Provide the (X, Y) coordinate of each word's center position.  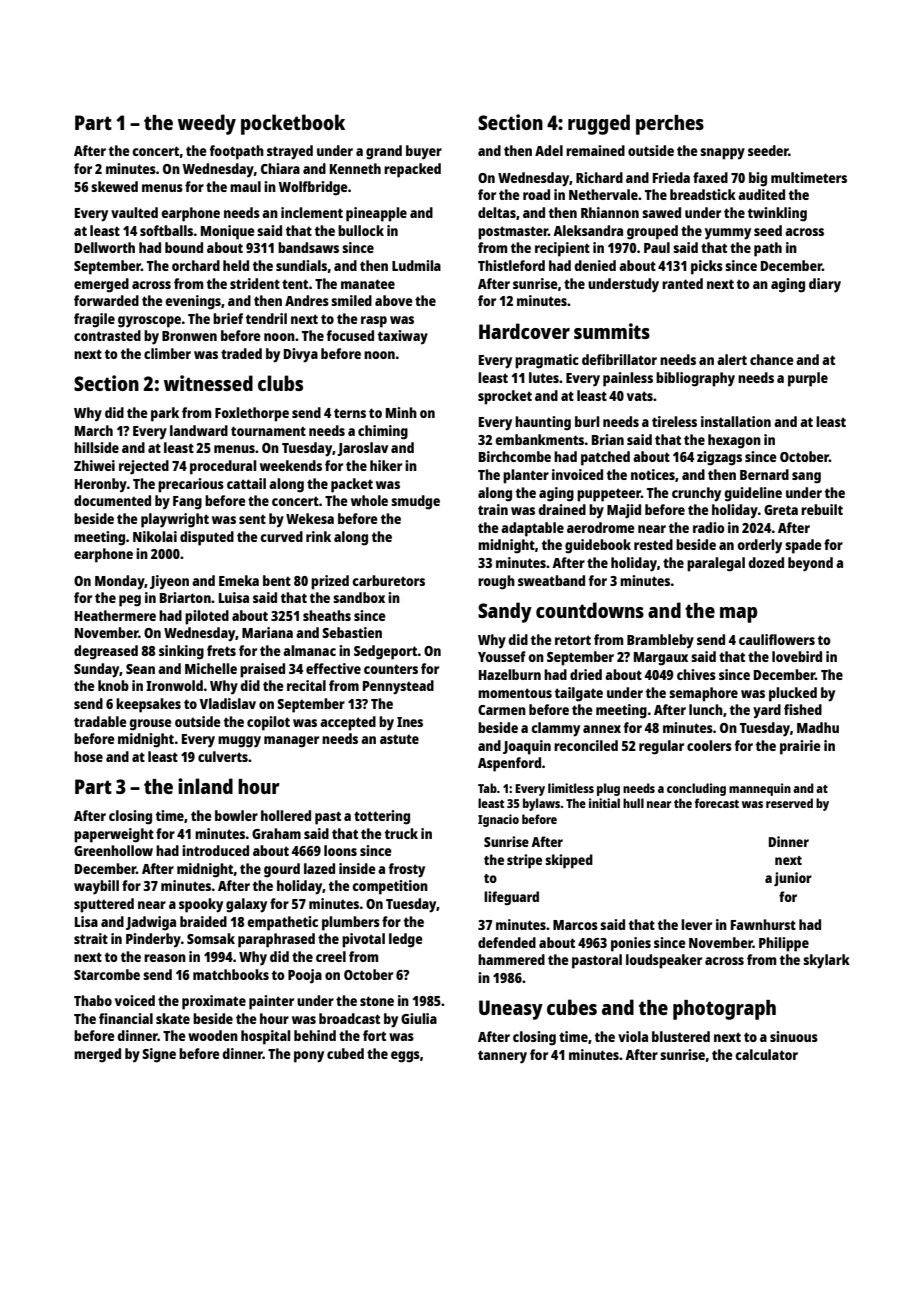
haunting (543, 423)
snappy (722, 154)
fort (374, 1035)
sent (252, 519)
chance (772, 359)
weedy (207, 124)
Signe (159, 1055)
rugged (599, 124)
